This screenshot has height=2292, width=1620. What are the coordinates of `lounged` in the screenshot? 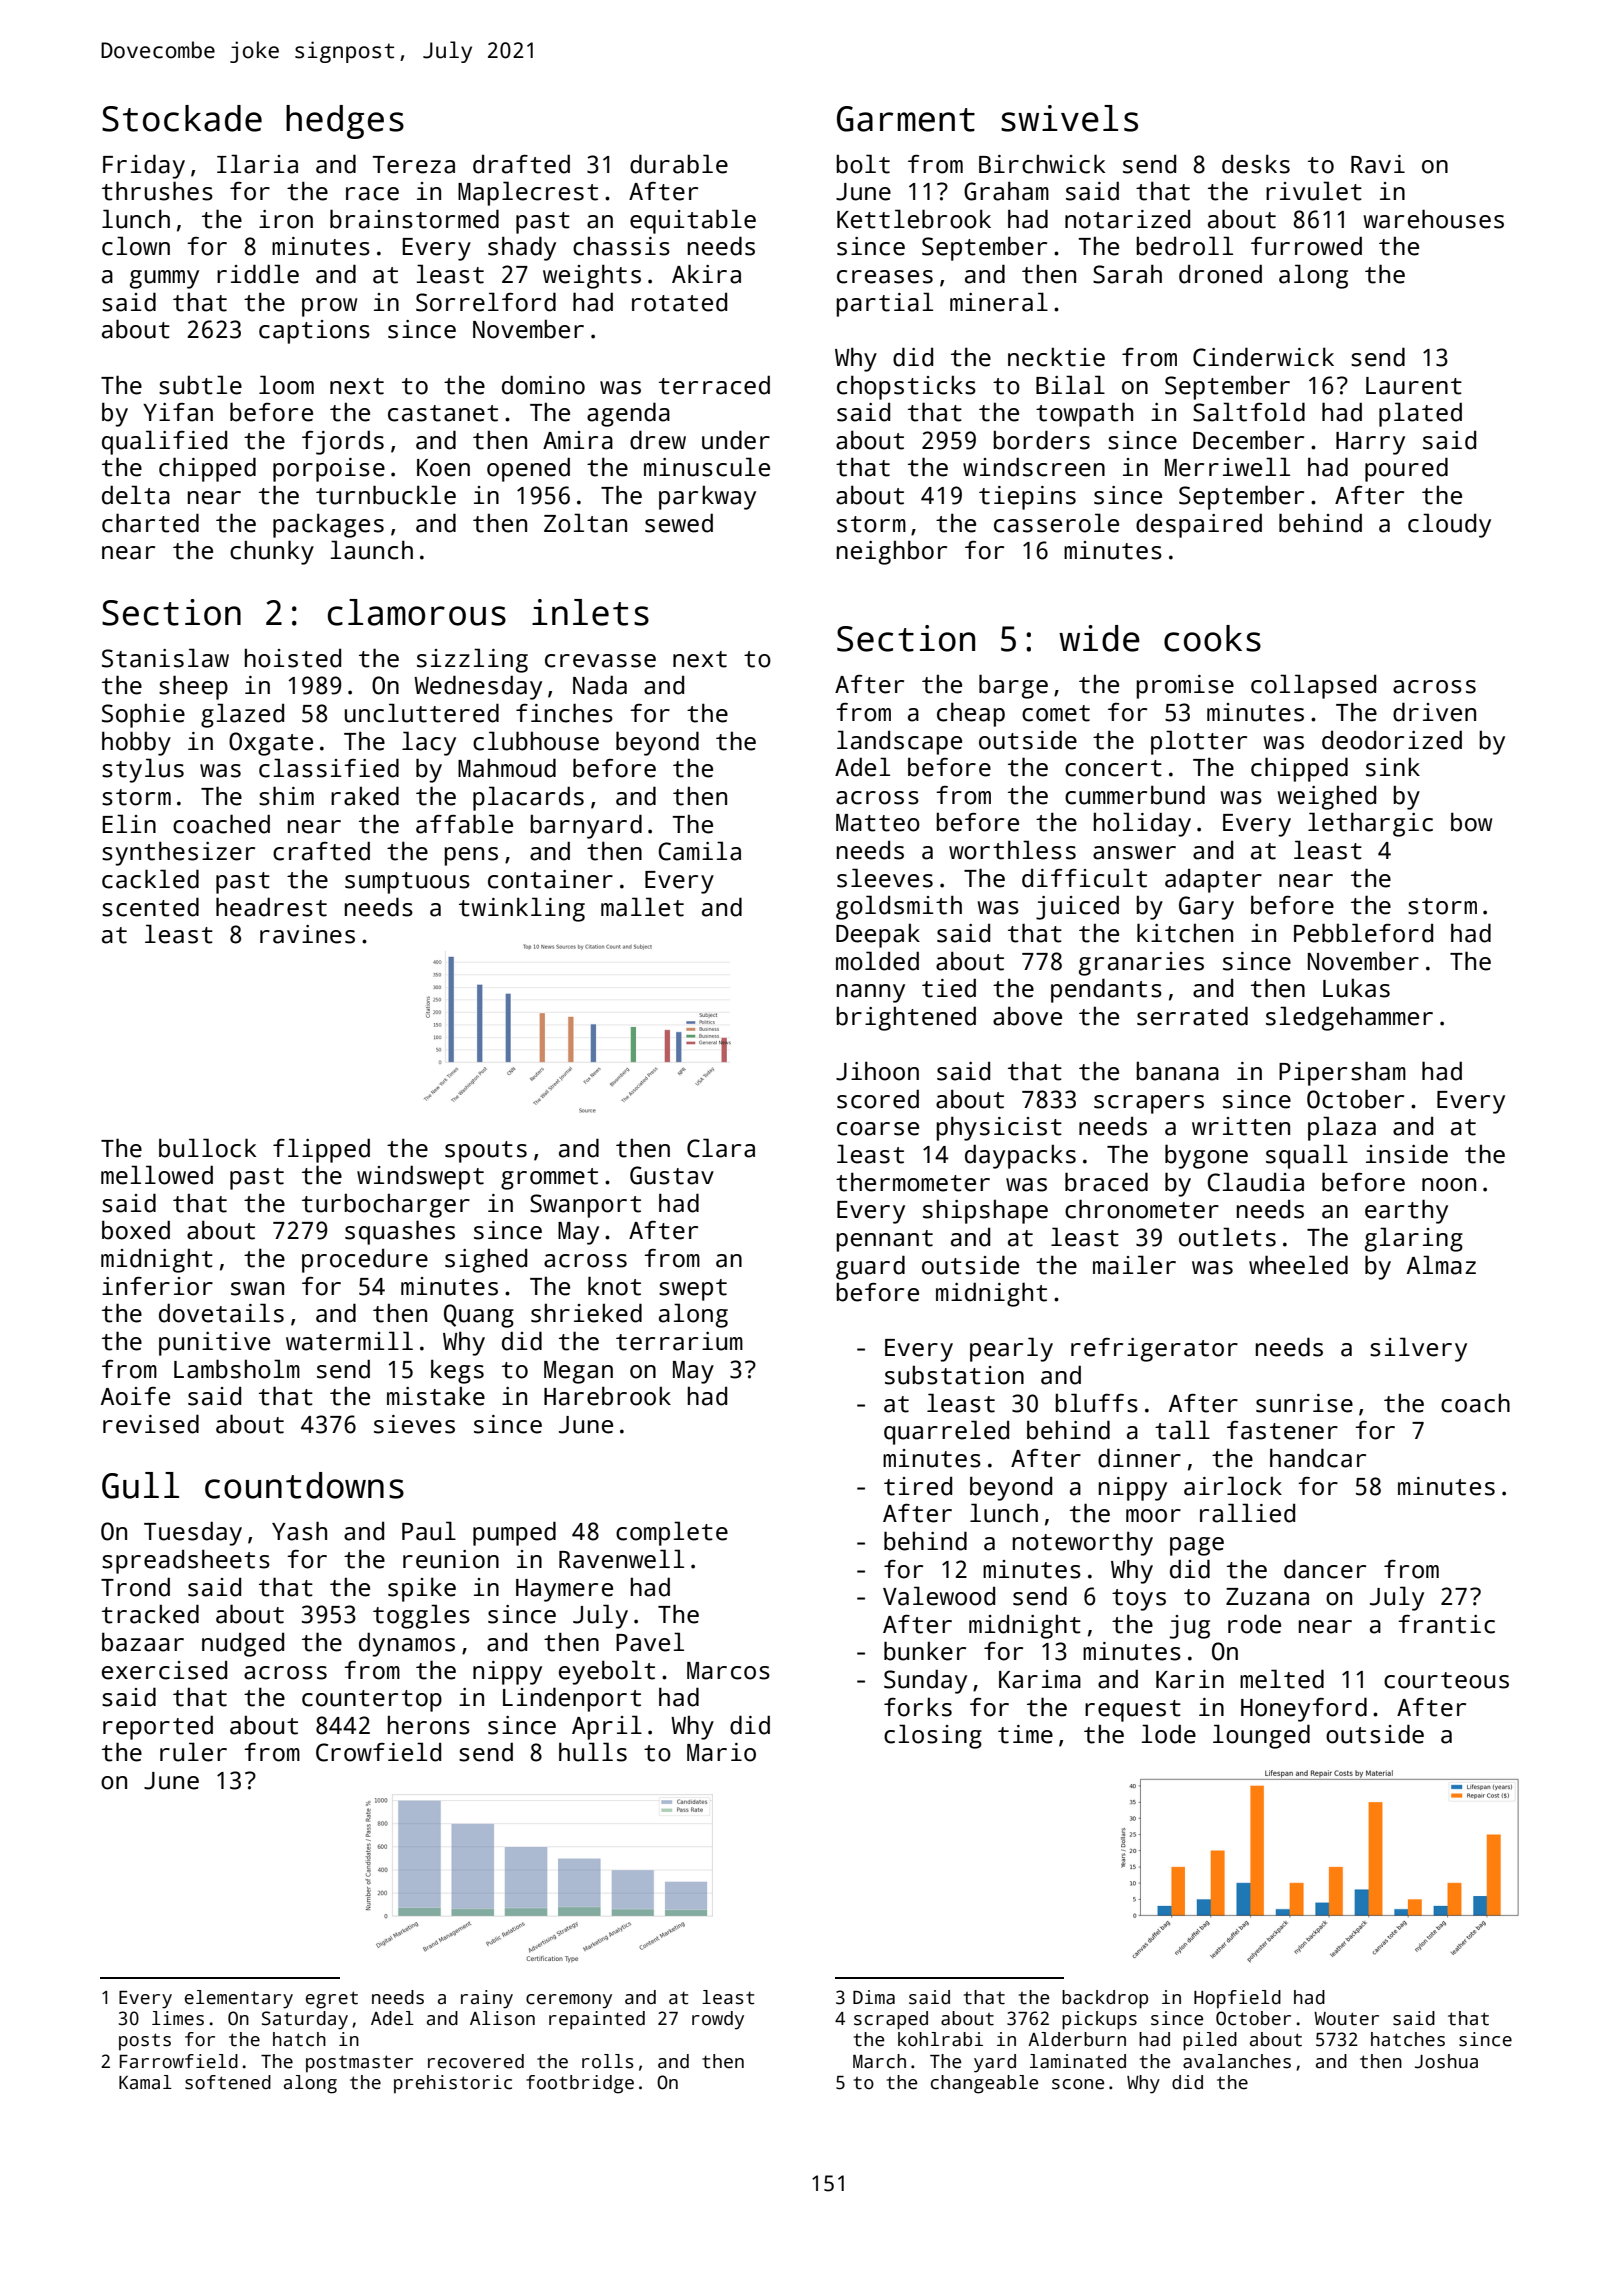 It's located at (1261, 1736).
